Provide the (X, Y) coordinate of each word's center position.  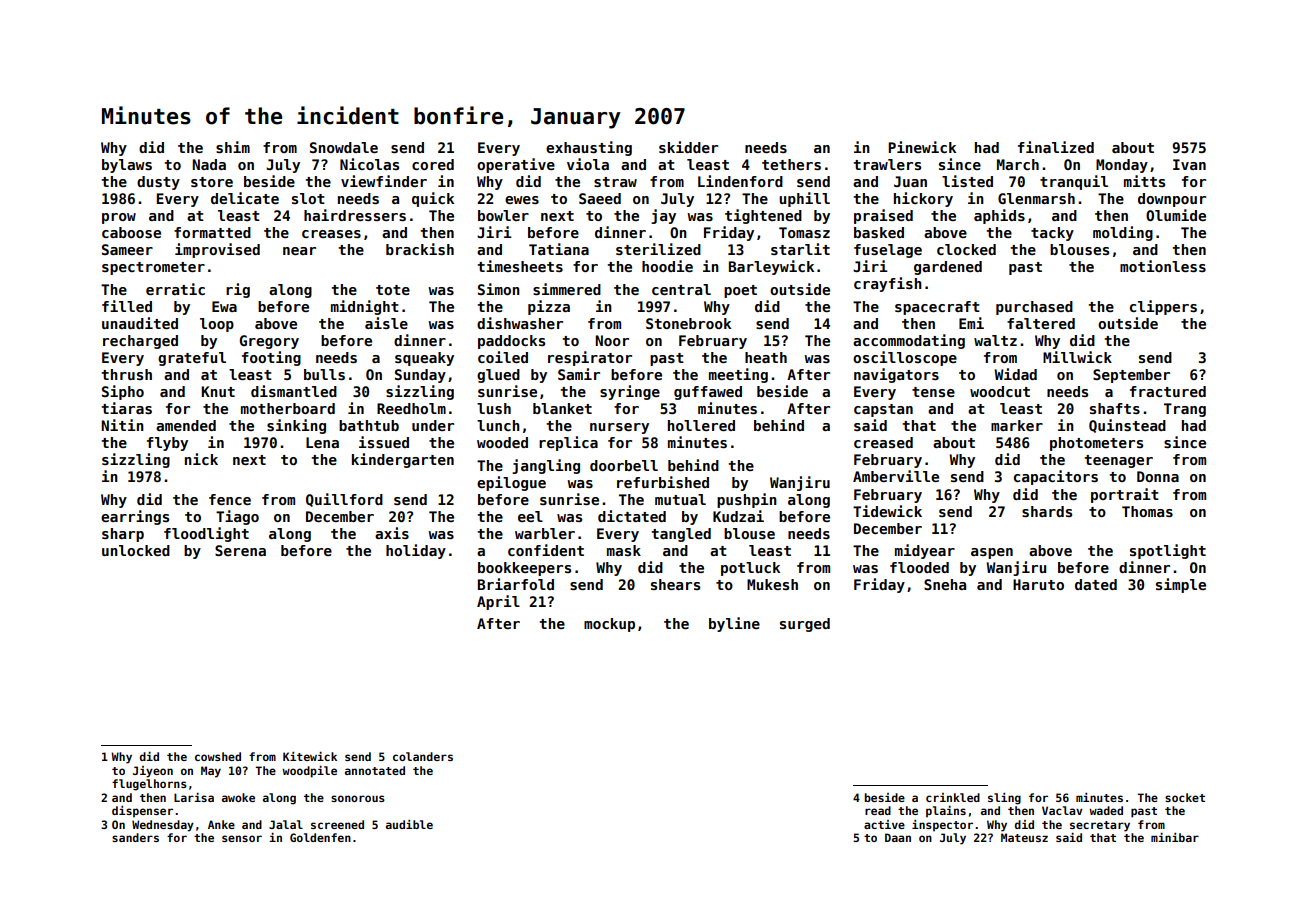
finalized (1056, 147)
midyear (925, 551)
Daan (898, 837)
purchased (1034, 308)
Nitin (122, 425)
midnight (365, 307)
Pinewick (922, 147)
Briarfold (516, 584)
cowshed (218, 756)
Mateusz (1024, 837)
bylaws (127, 166)
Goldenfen (320, 837)
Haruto (1038, 584)
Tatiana (559, 249)
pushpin (747, 500)
